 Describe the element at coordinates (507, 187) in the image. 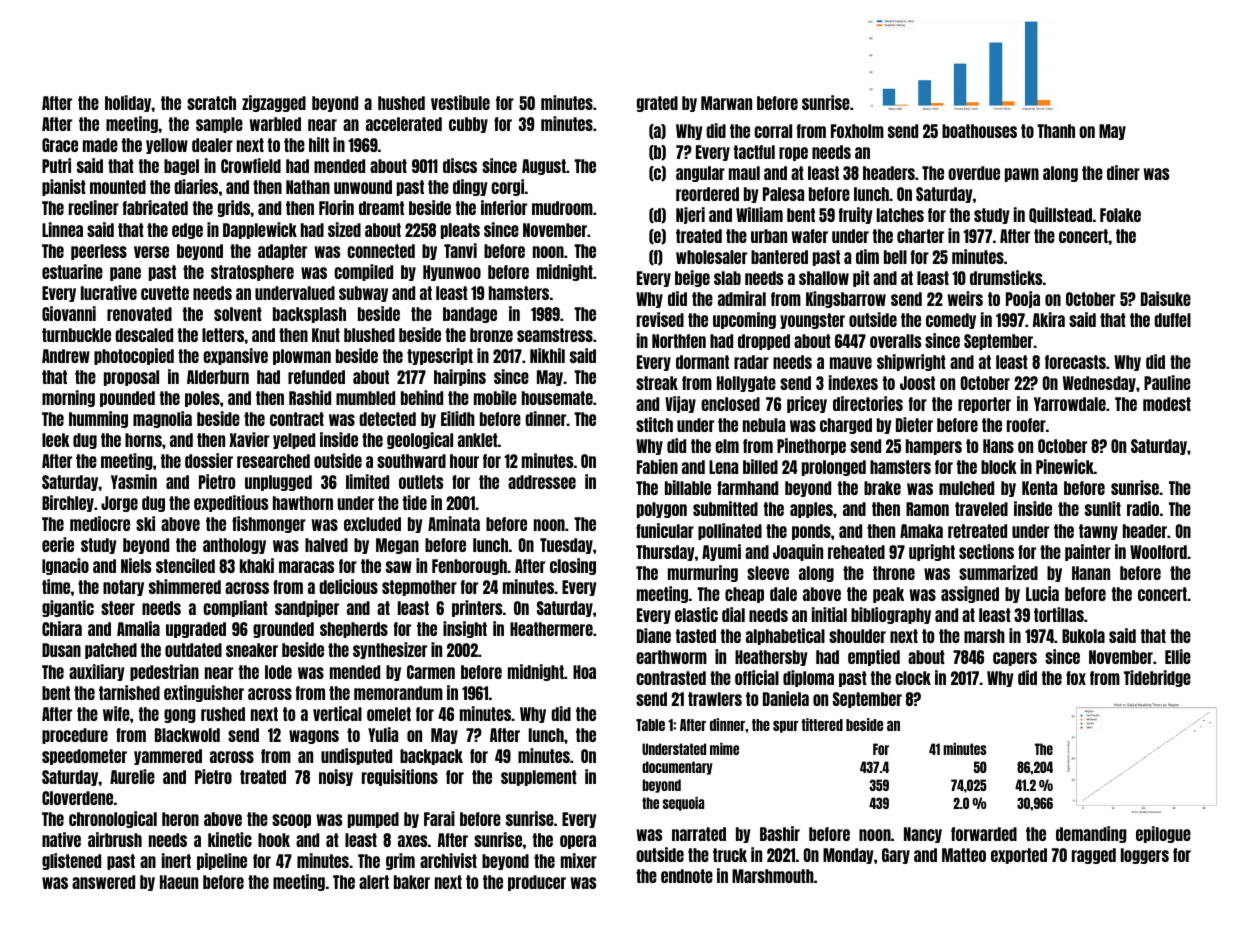

I see `corgi` at that location.
